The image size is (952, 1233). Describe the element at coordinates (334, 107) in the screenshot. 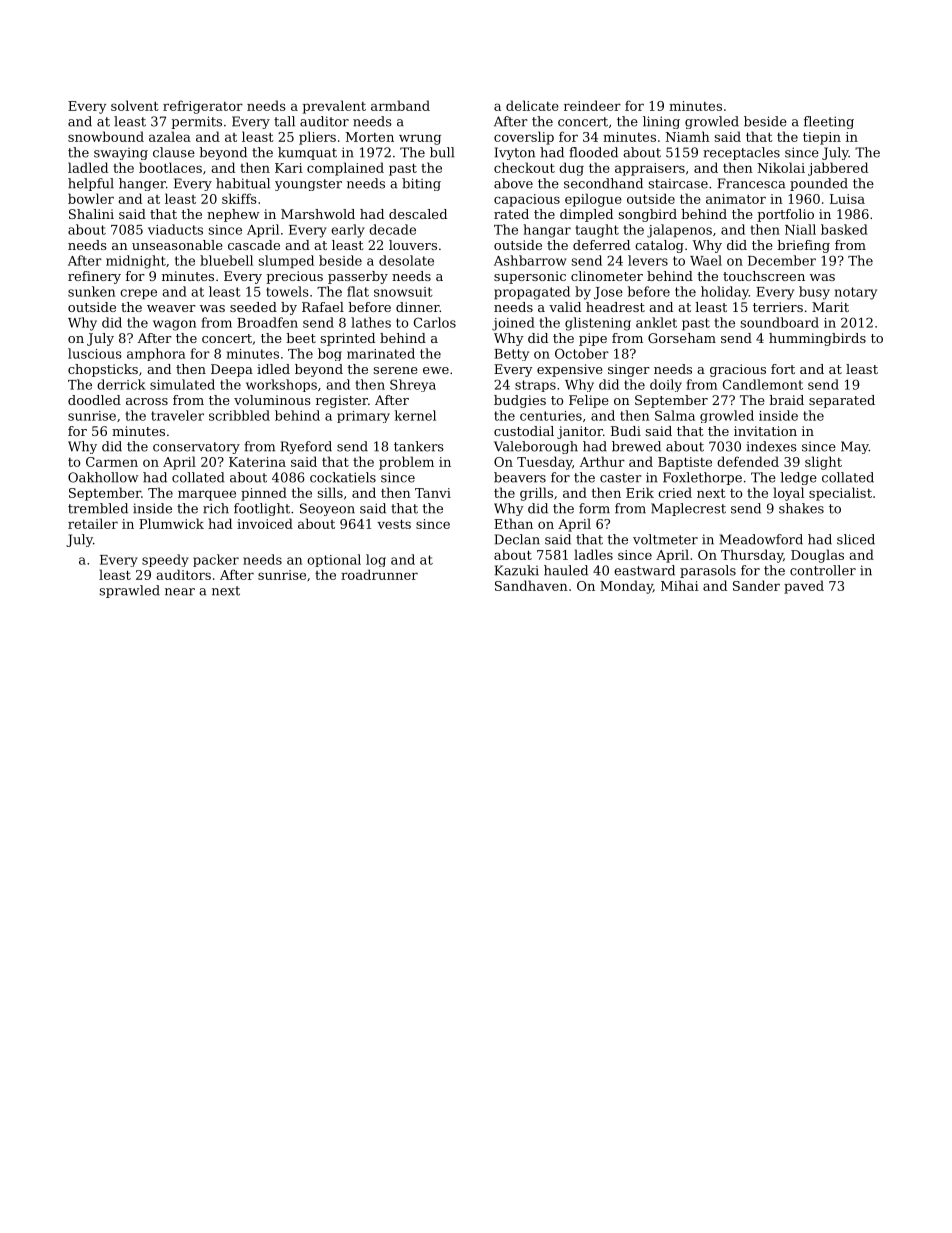

I see `prevalent` at that location.
